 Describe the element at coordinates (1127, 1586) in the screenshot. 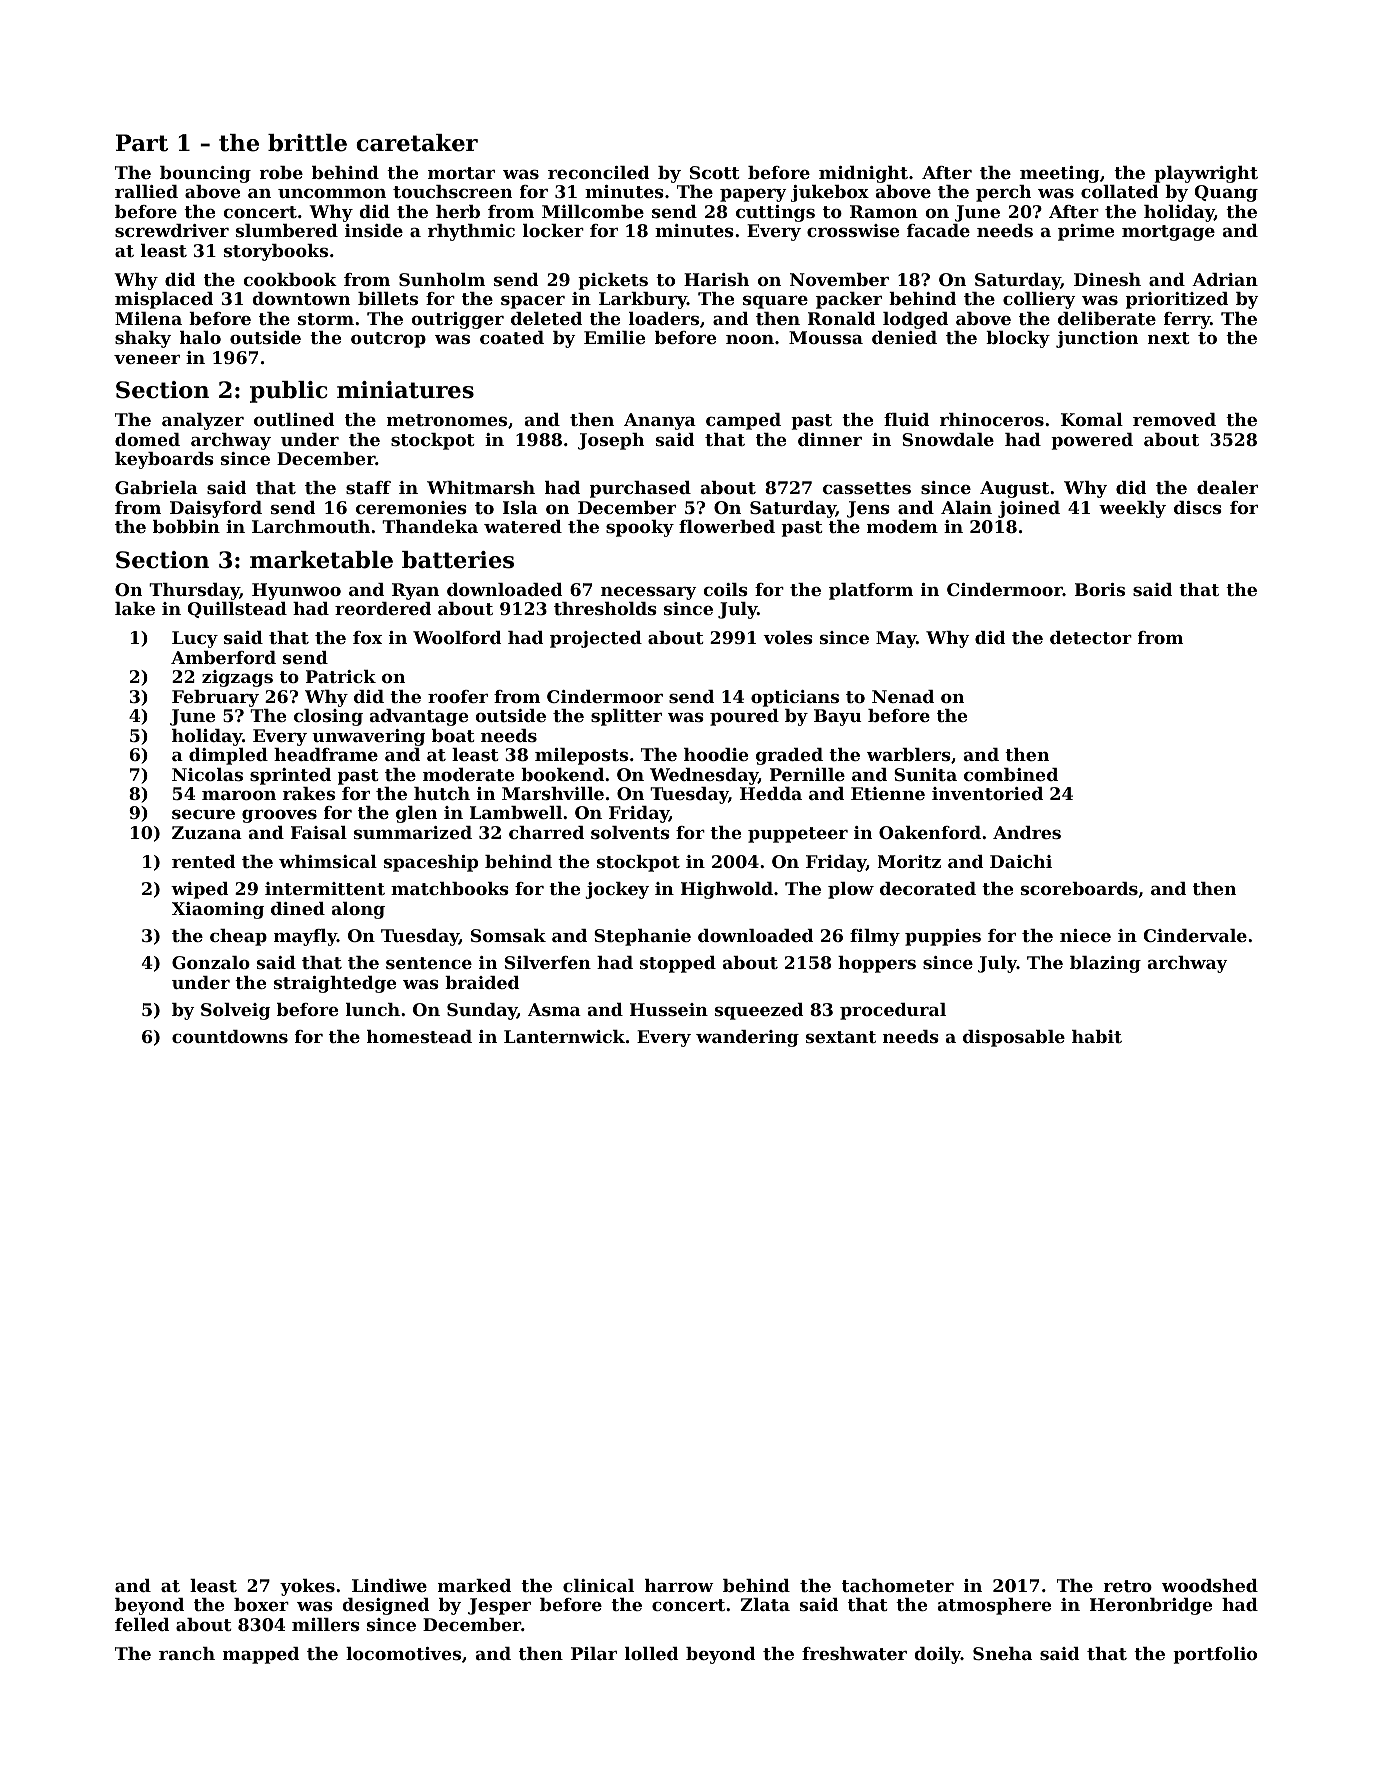

I see `retro` at that location.
